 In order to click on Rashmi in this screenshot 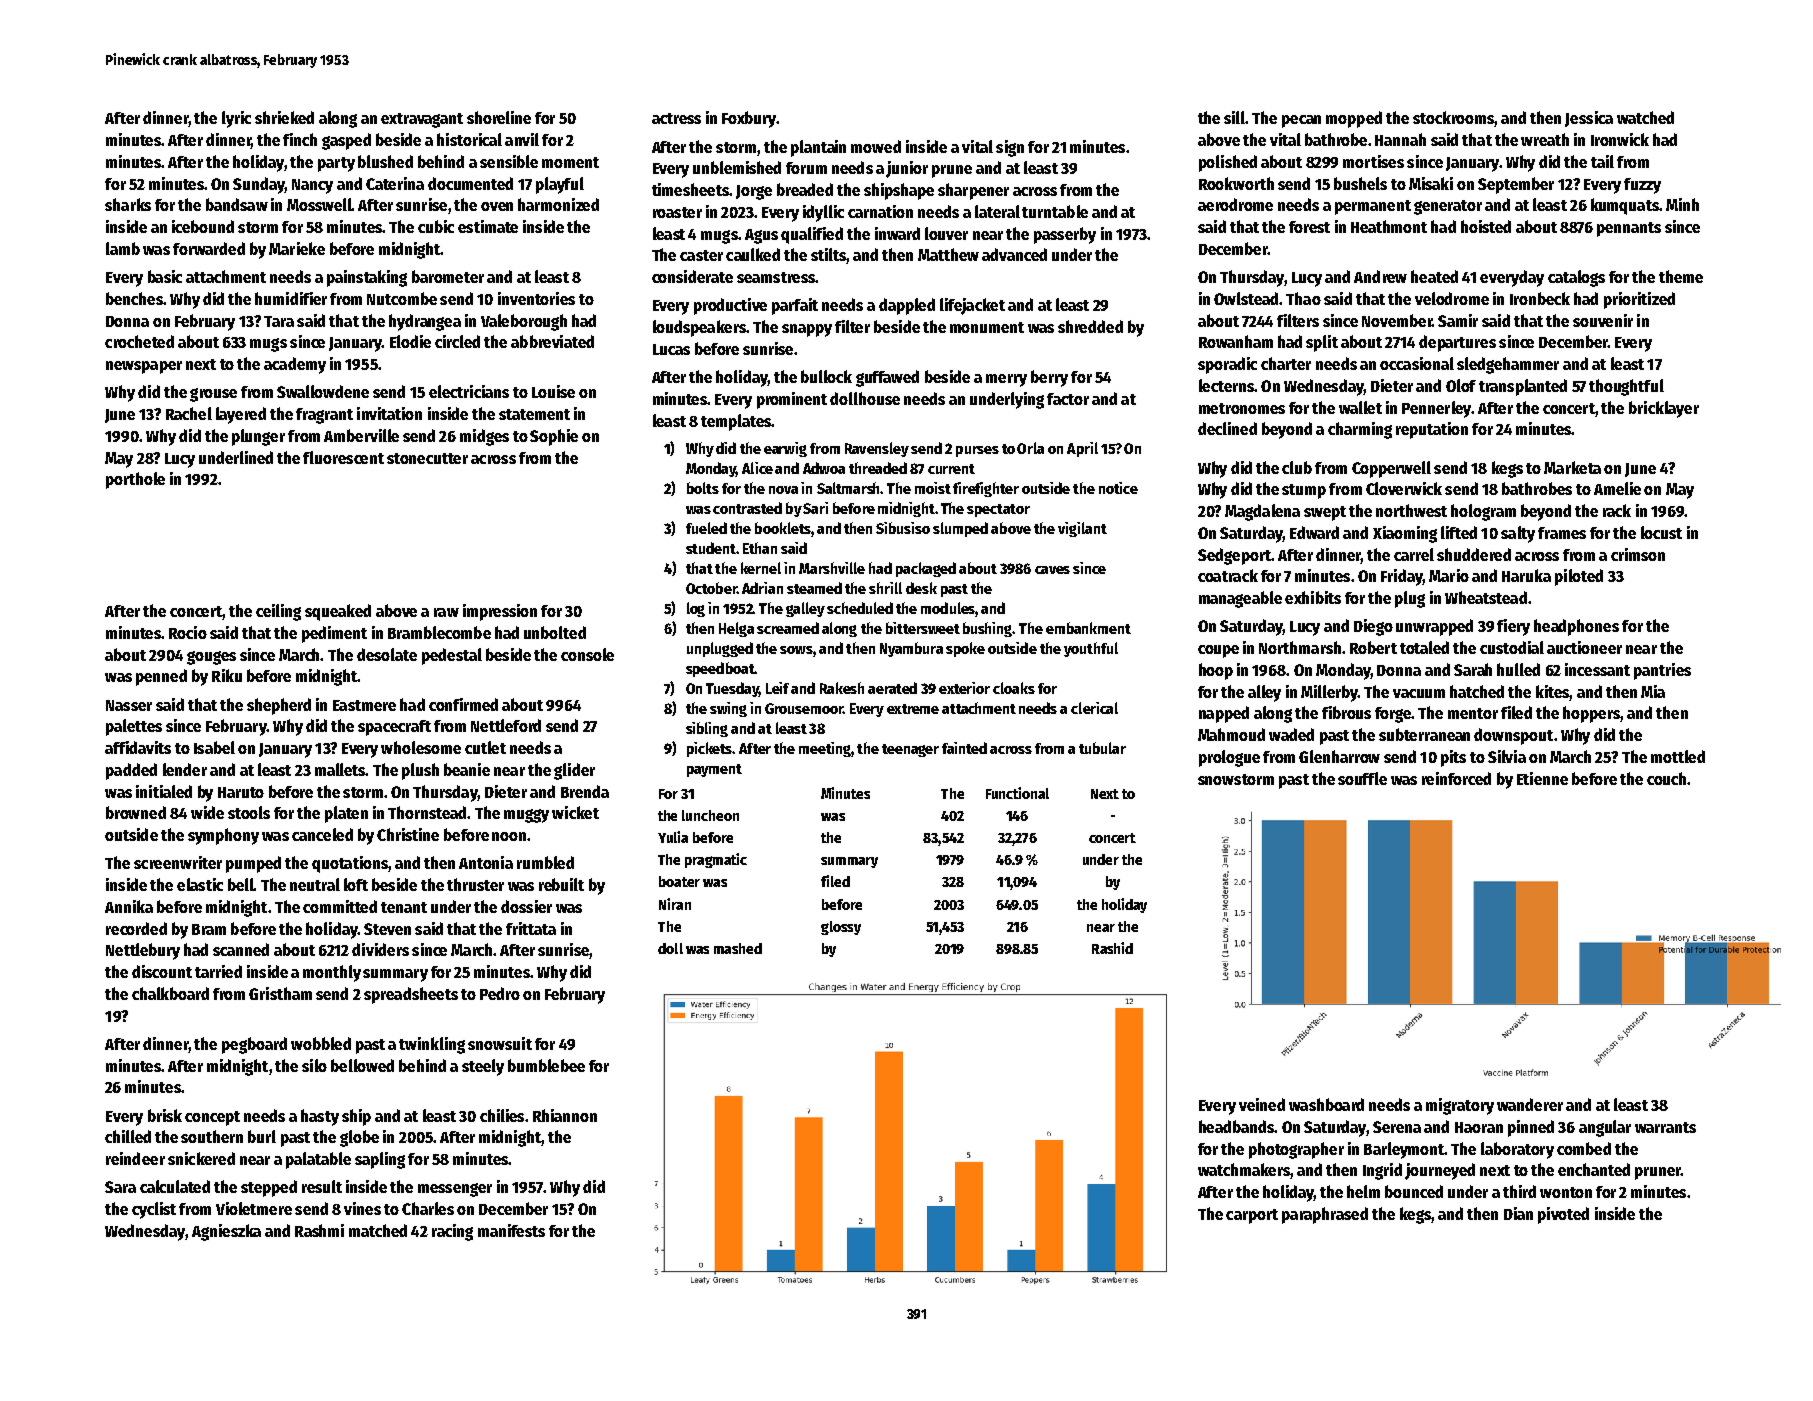, I will do `click(319, 1230)`.
